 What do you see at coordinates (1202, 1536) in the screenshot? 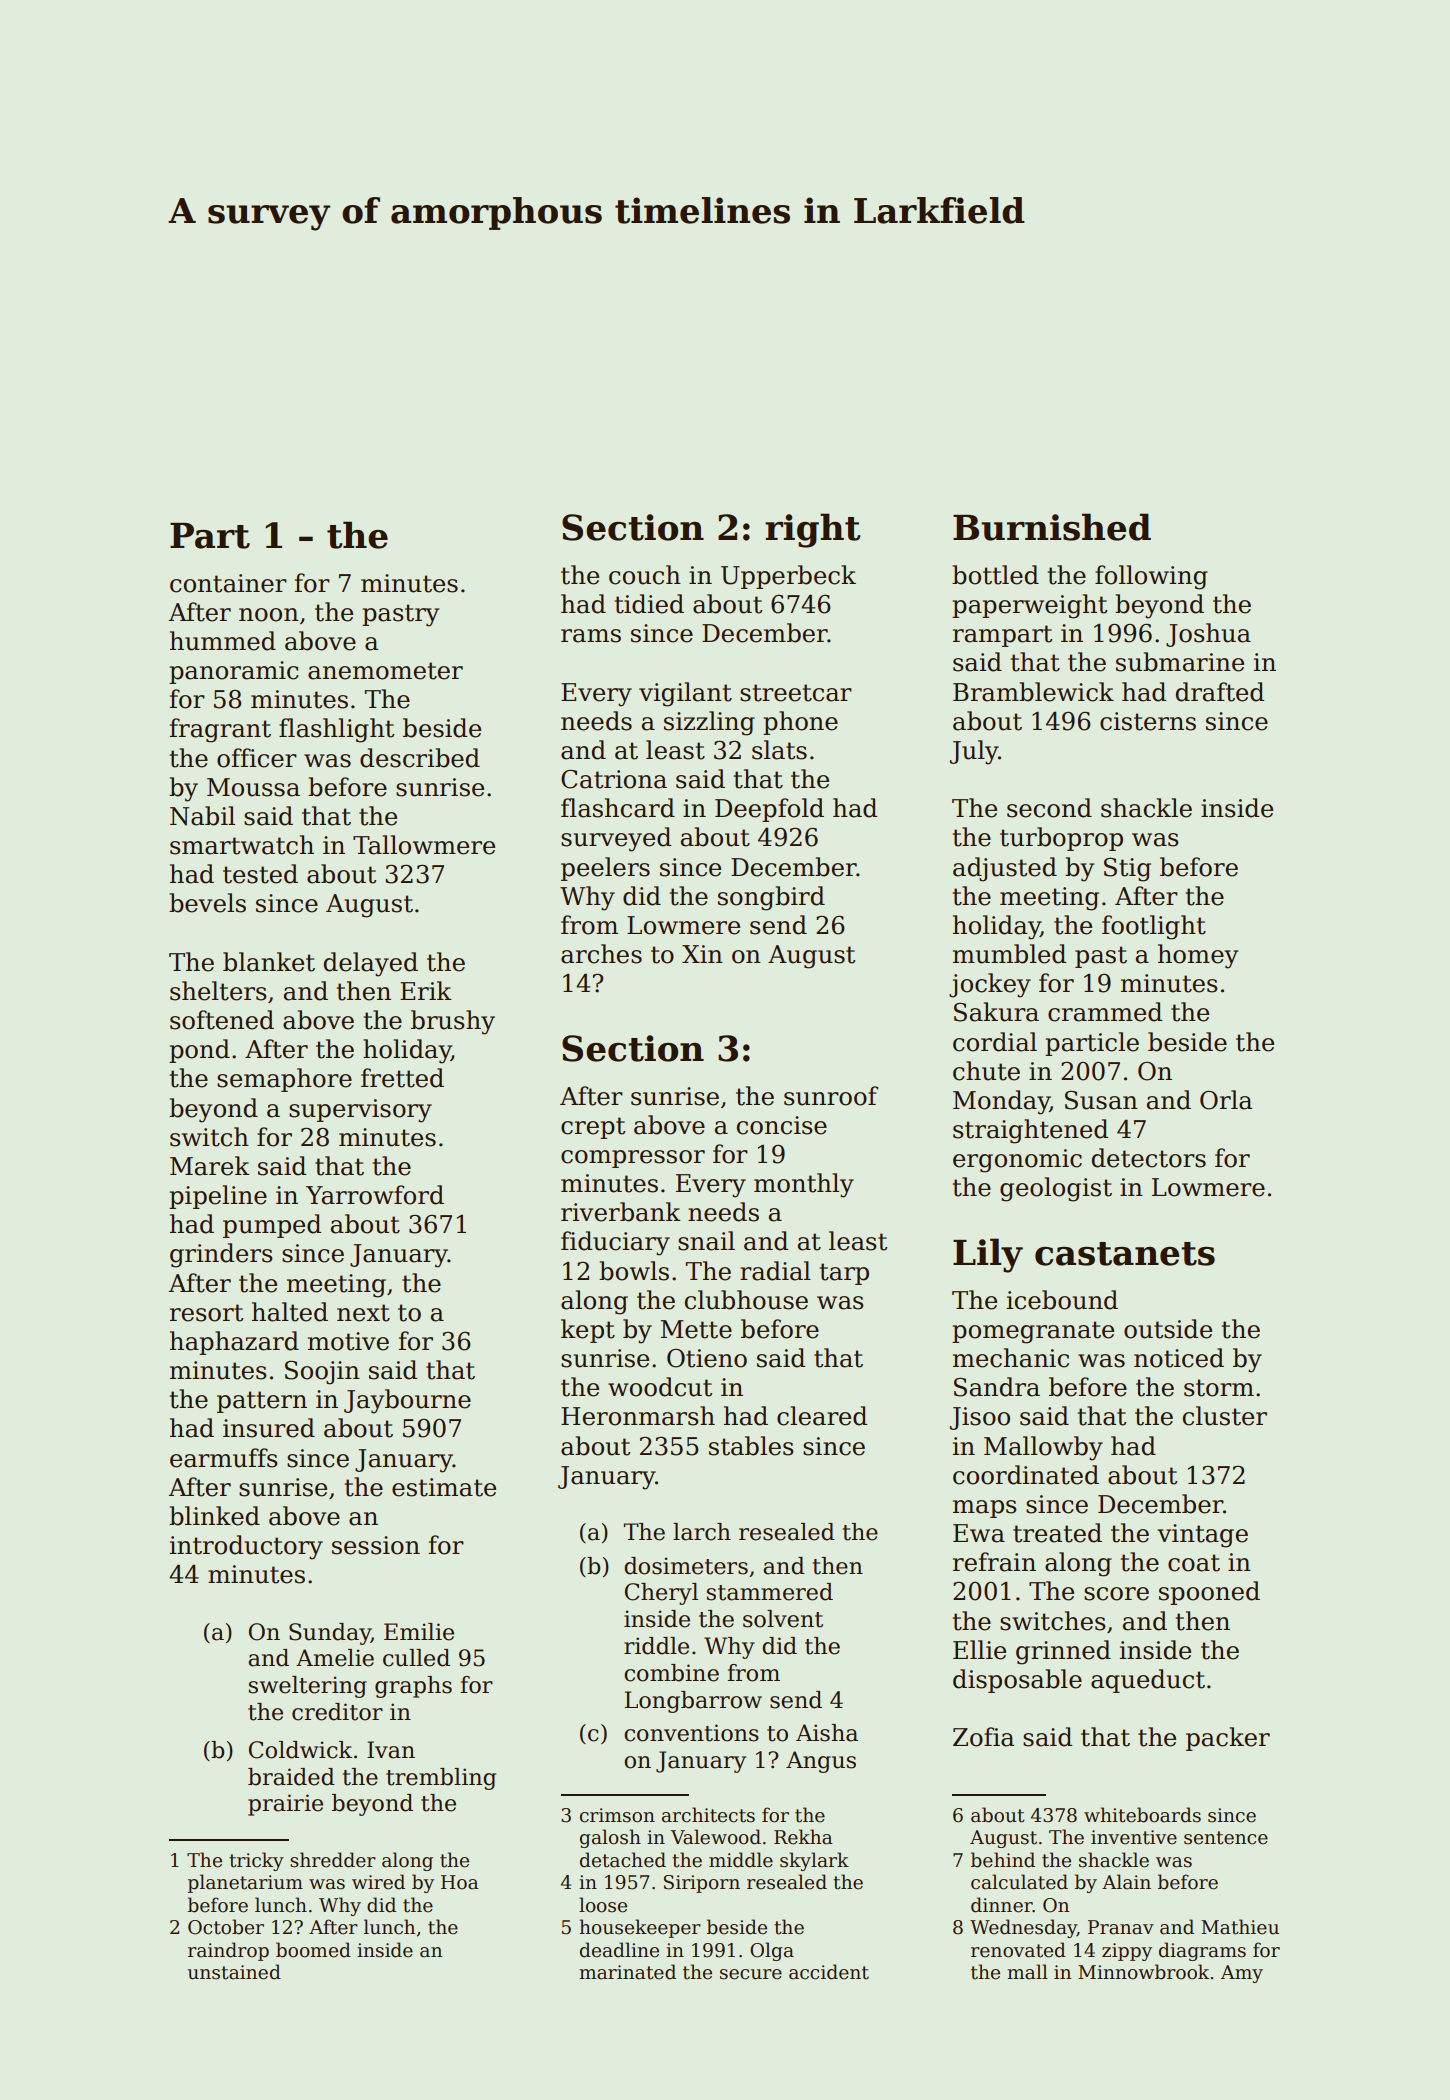
I see `vintage` at bounding box center [1202, 1536].
